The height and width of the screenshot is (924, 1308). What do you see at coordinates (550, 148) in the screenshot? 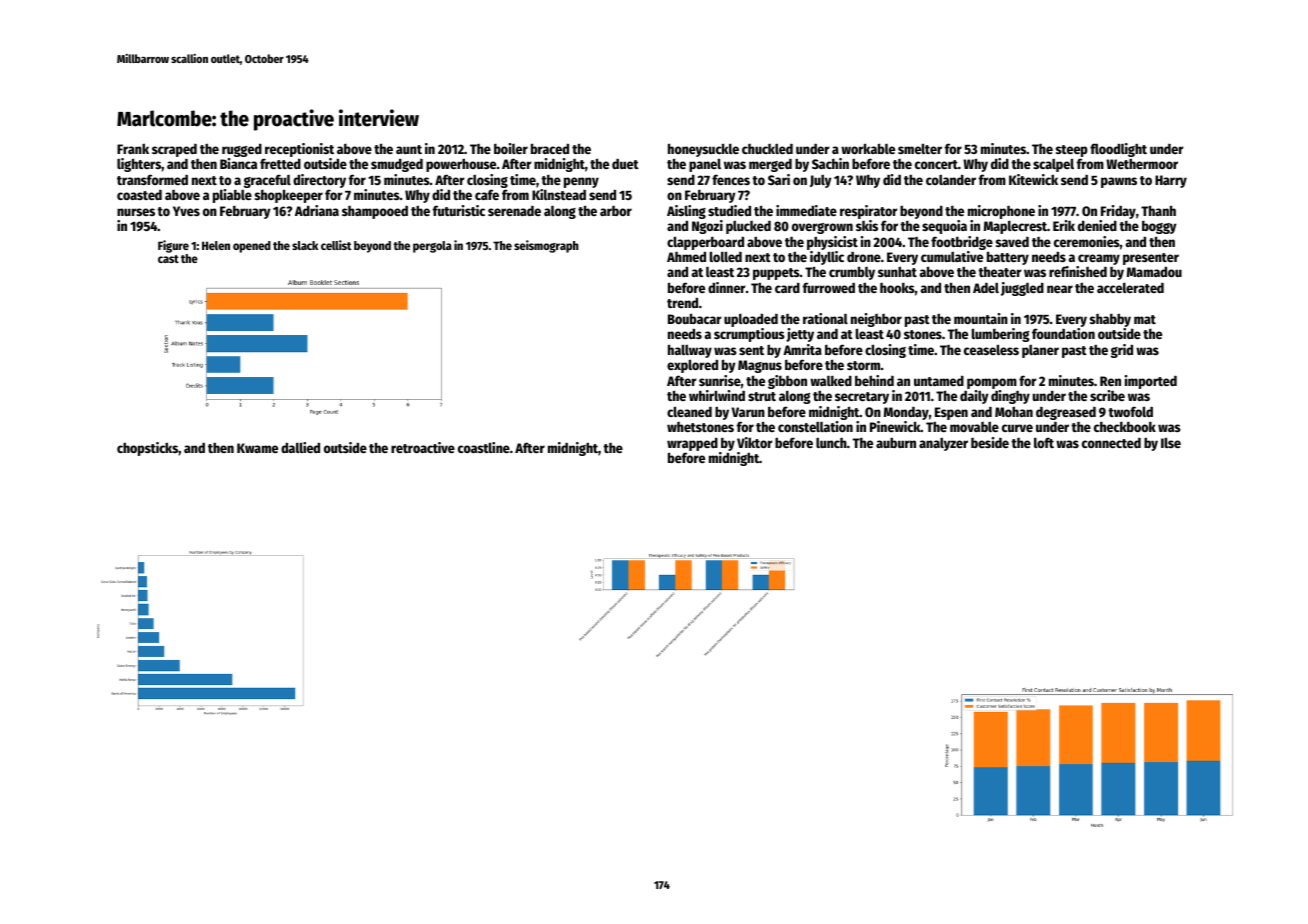
I see `braced` at bounding box center [550, 148].
